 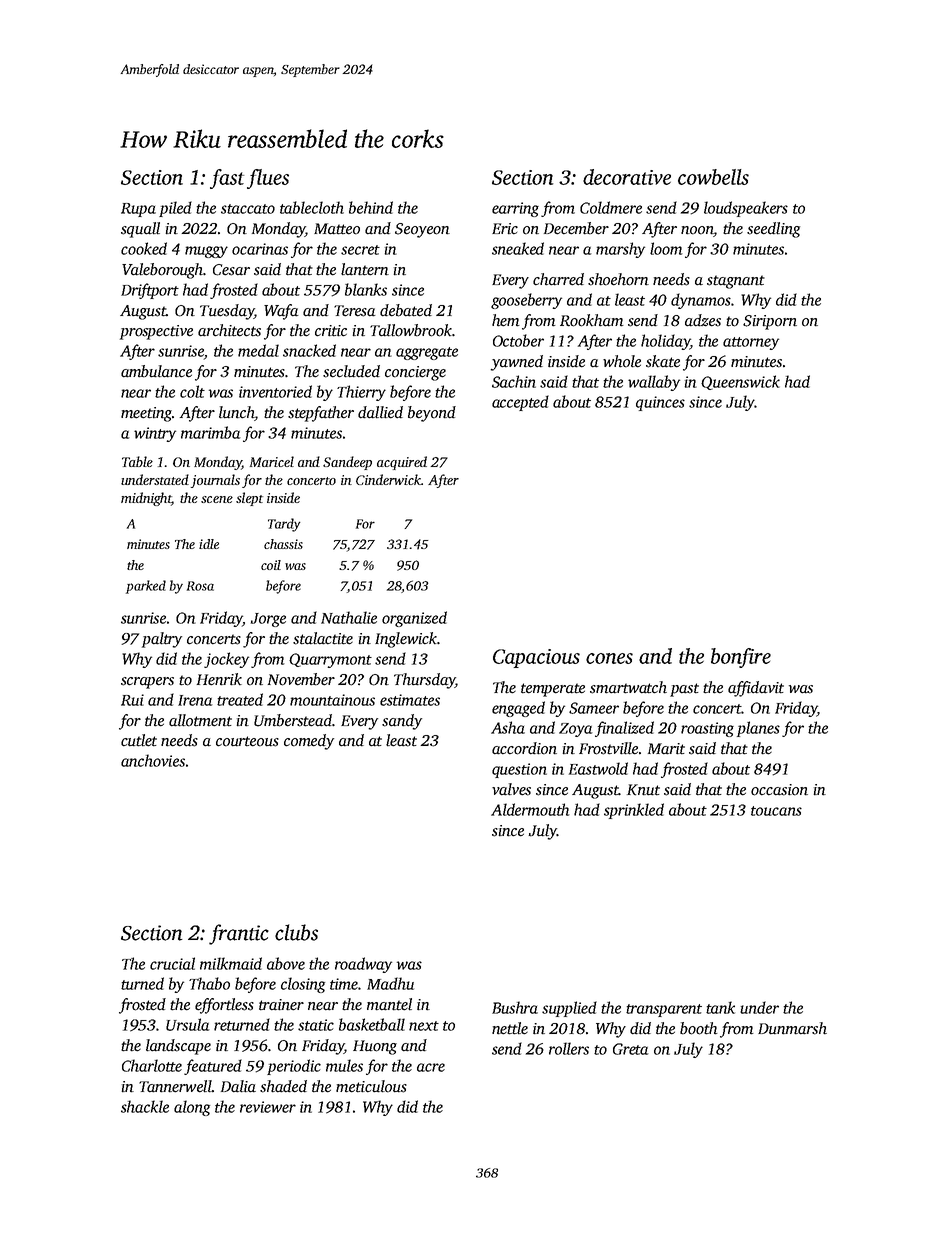 I want to click on cones, so click(x=609, y=658).
